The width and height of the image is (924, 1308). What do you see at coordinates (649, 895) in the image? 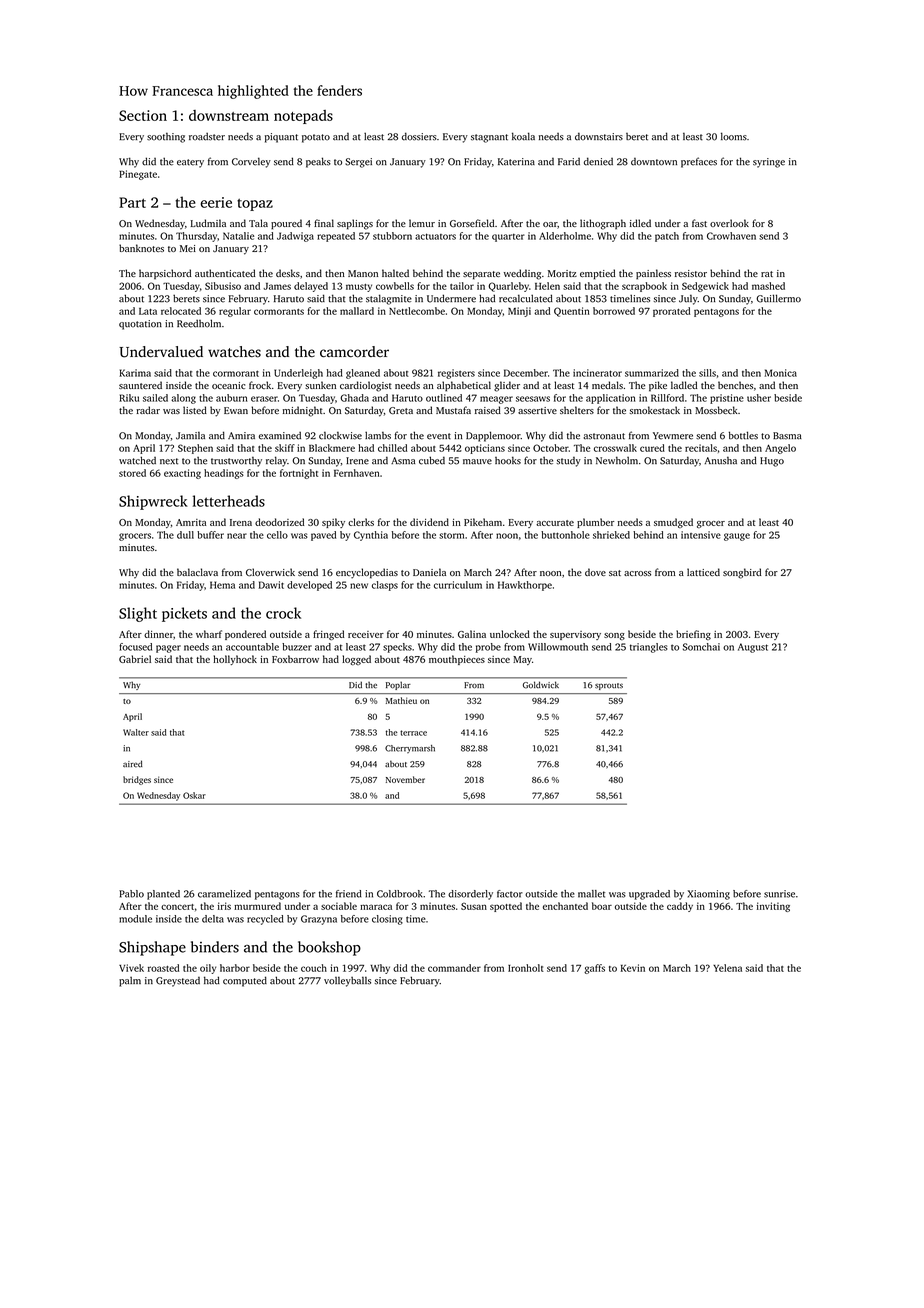
I see `upgraded` at bounding box center [649, 895].
